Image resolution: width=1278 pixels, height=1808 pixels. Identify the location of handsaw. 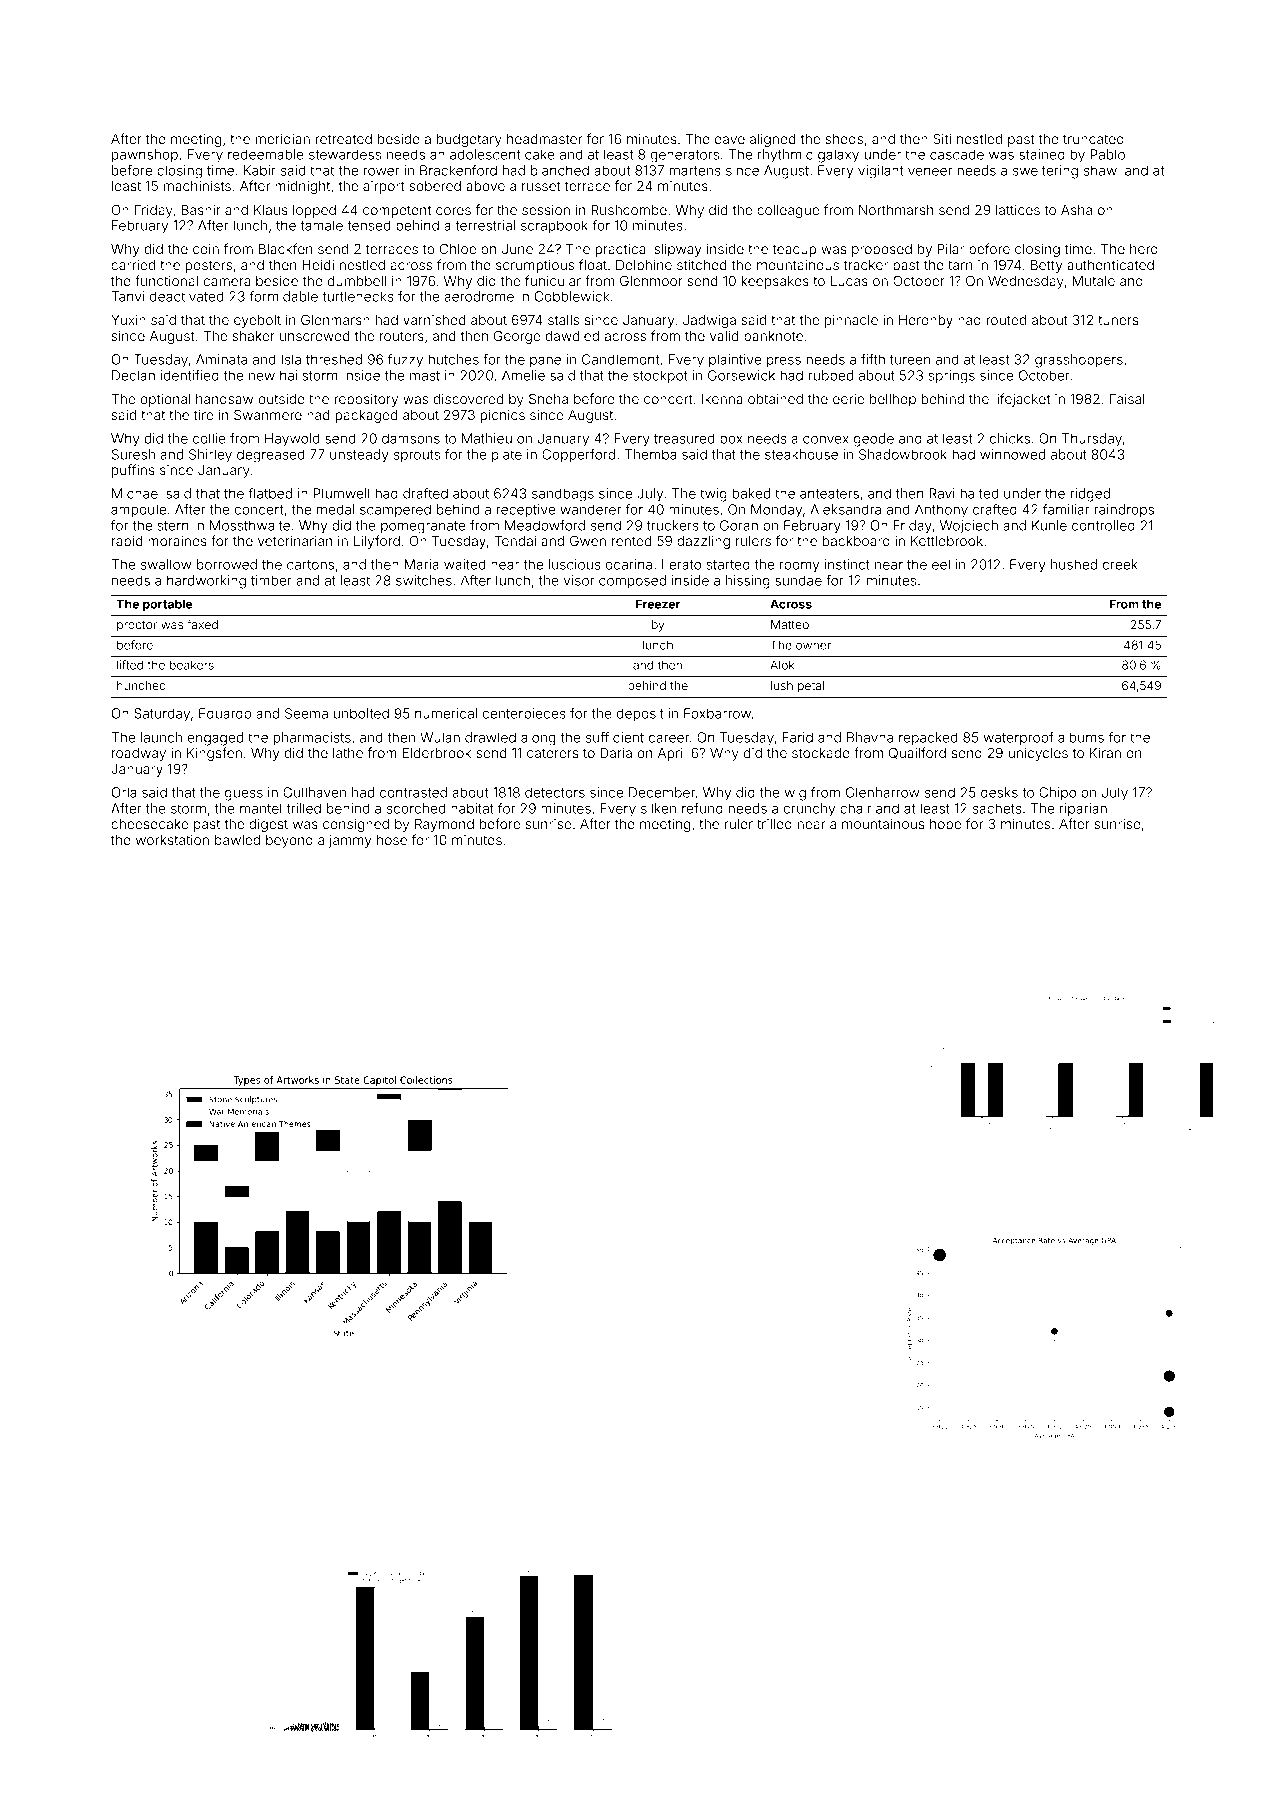
(224, 399).
